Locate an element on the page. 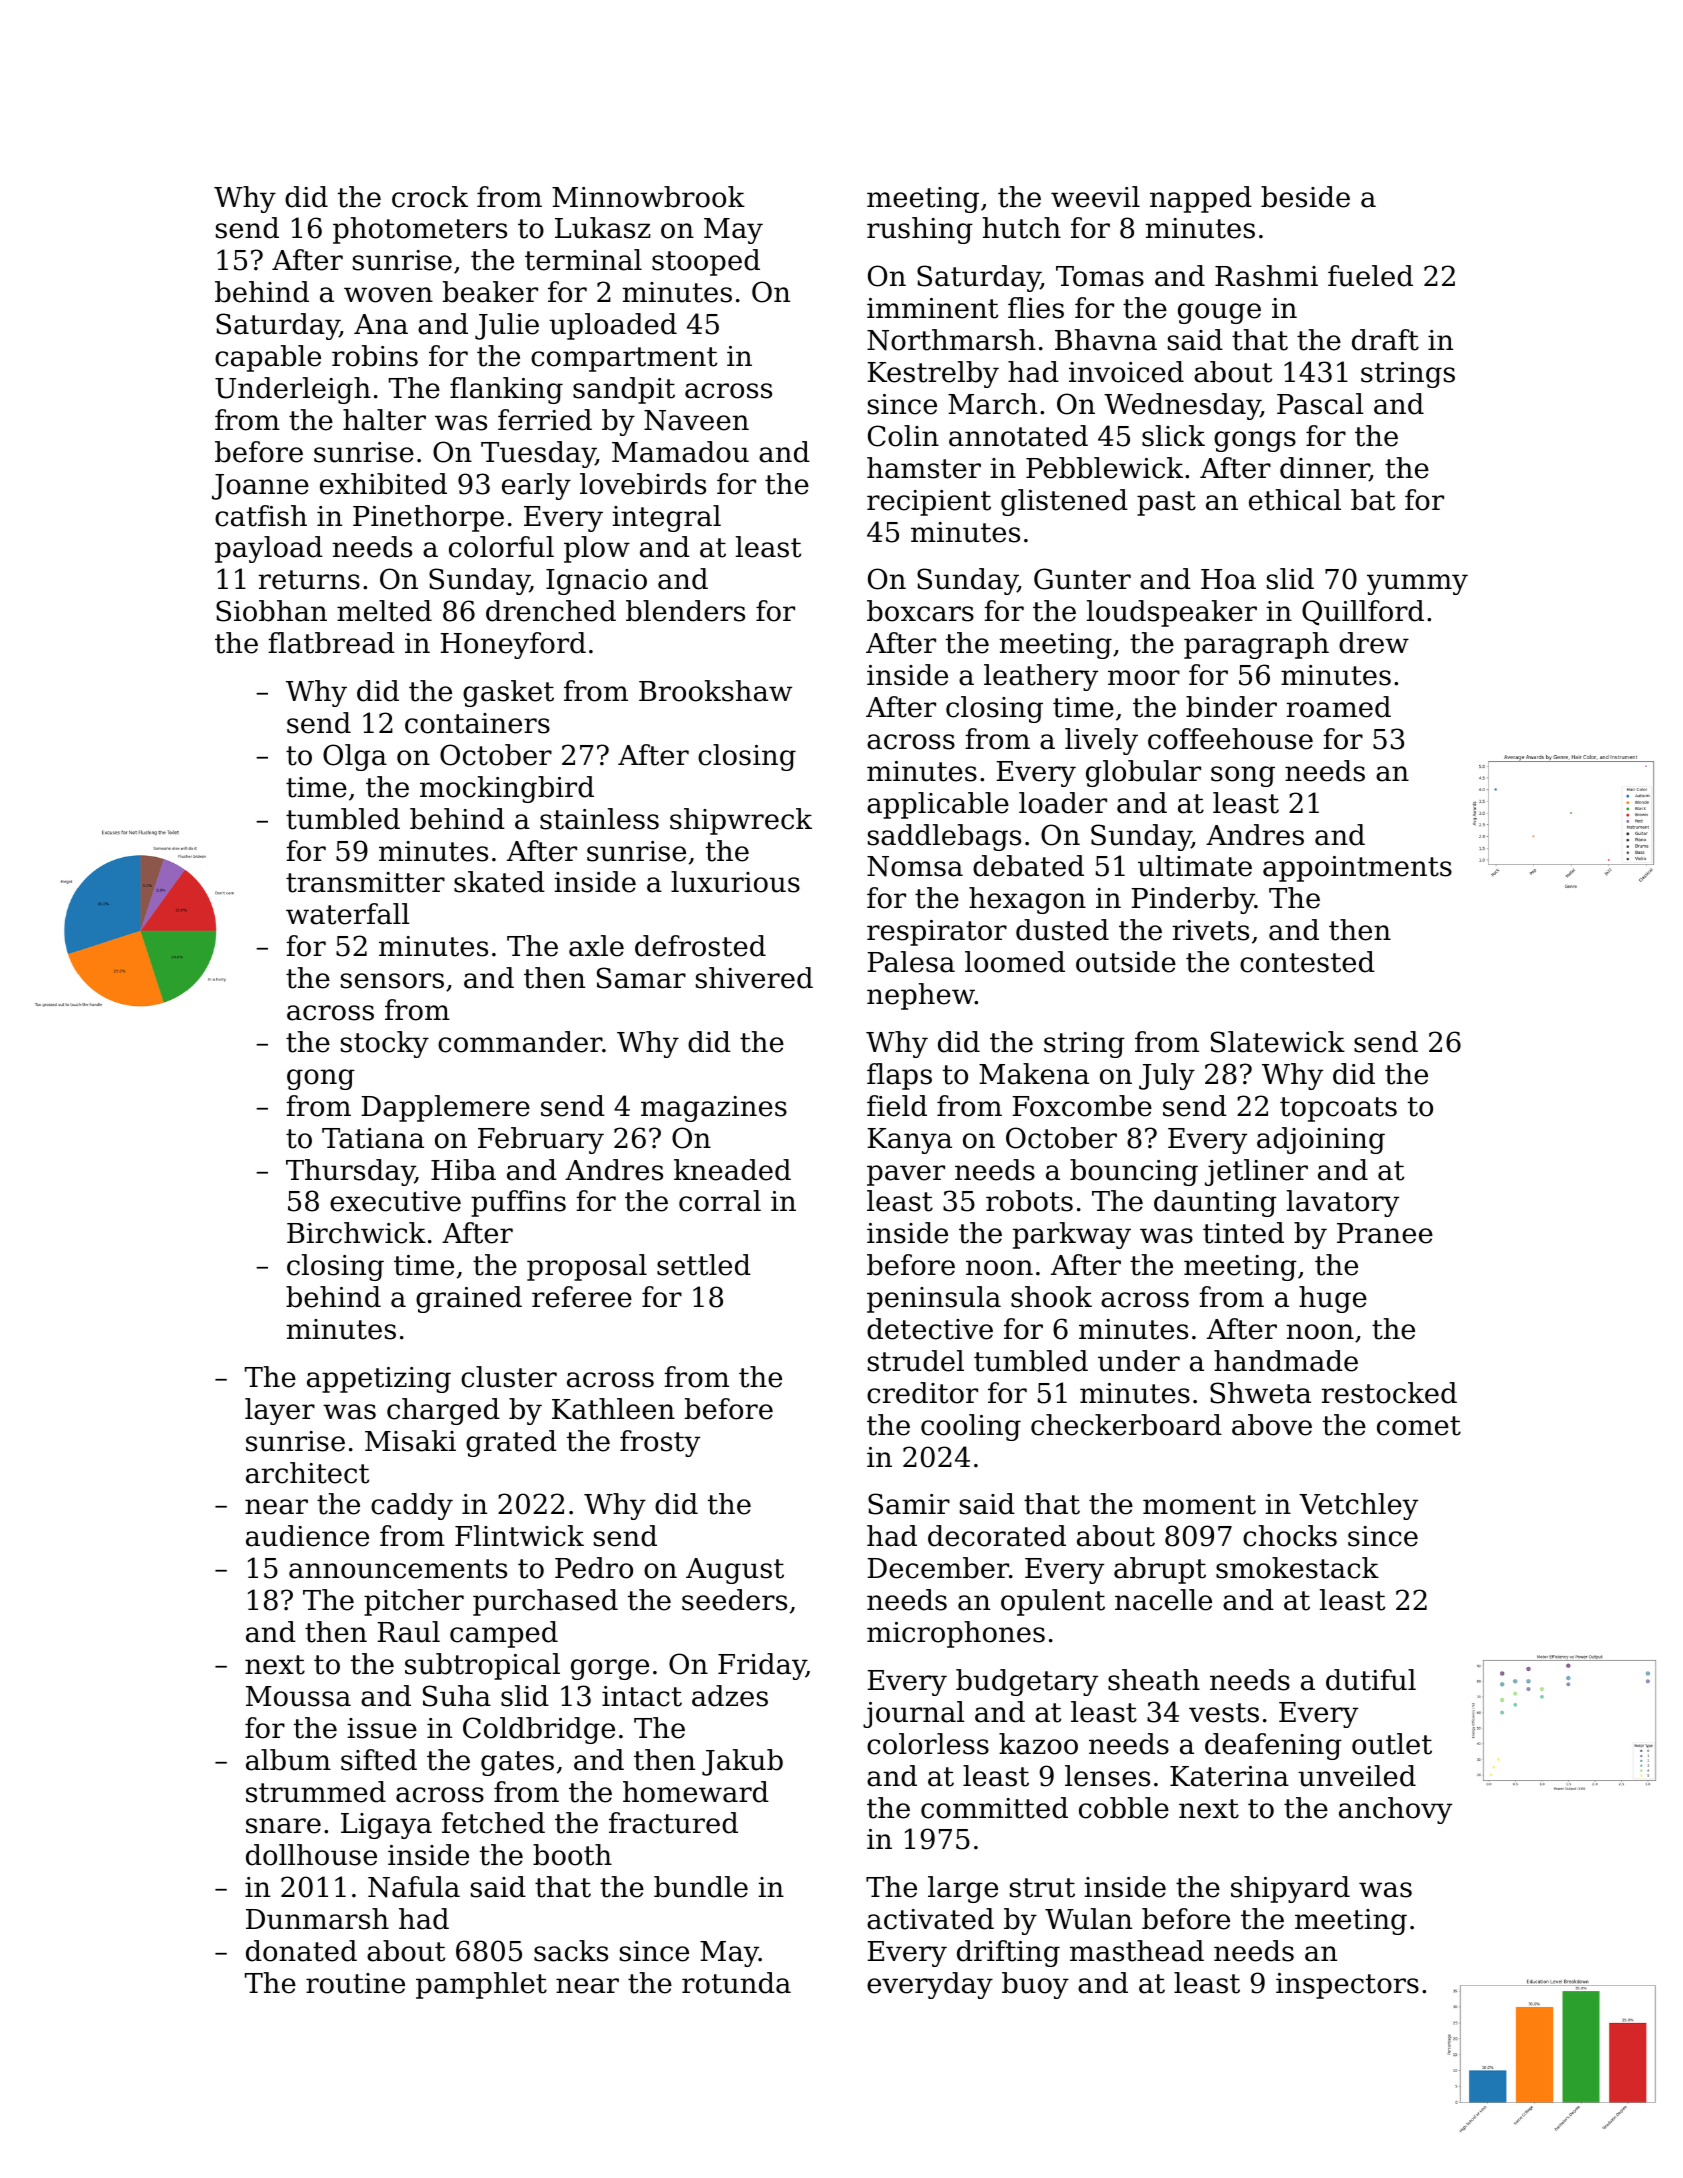 This image has width=1683, height=2178. beside is located at coordinates (1305, 197).
